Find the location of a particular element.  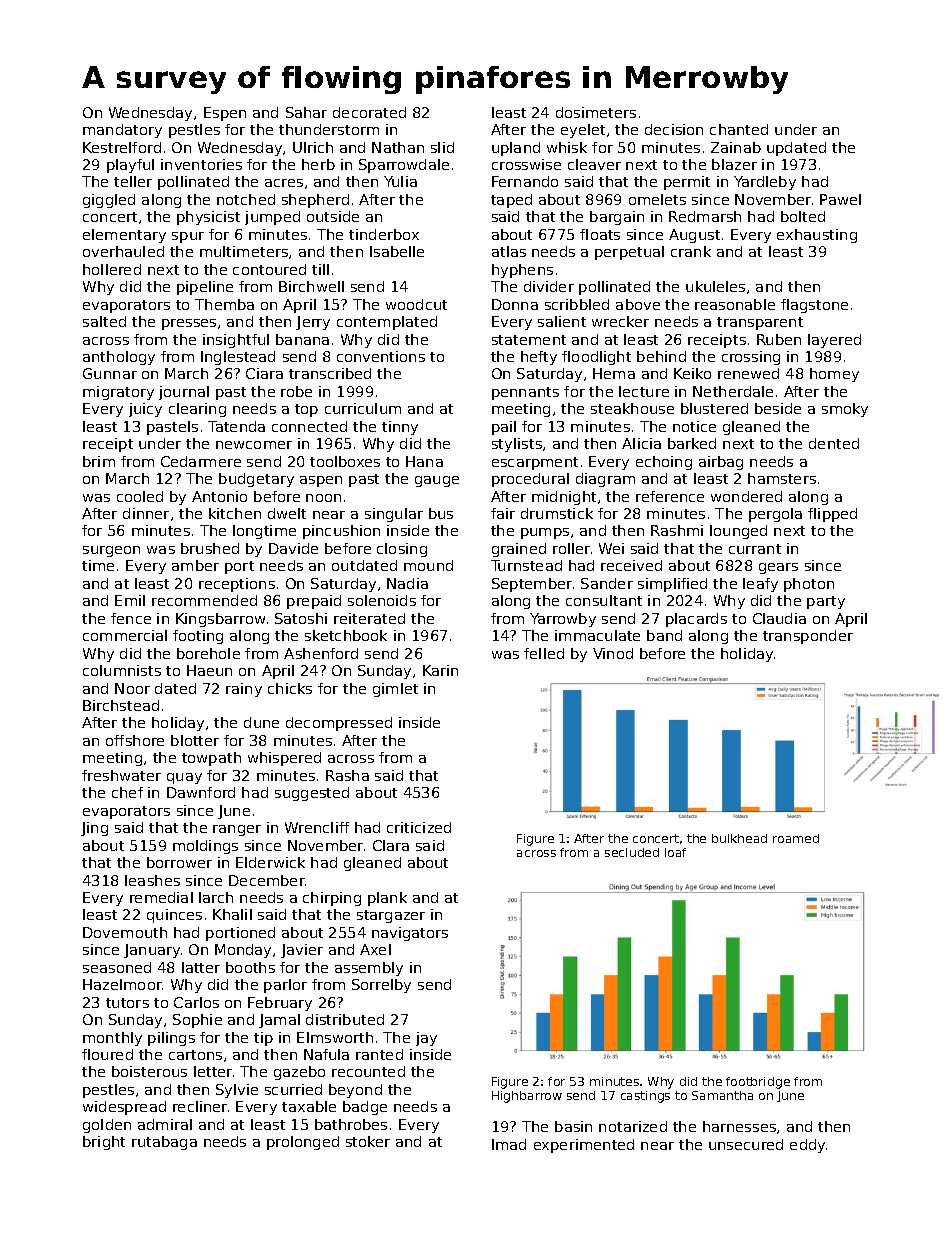

secluded is located at coordinates (632, 852).
